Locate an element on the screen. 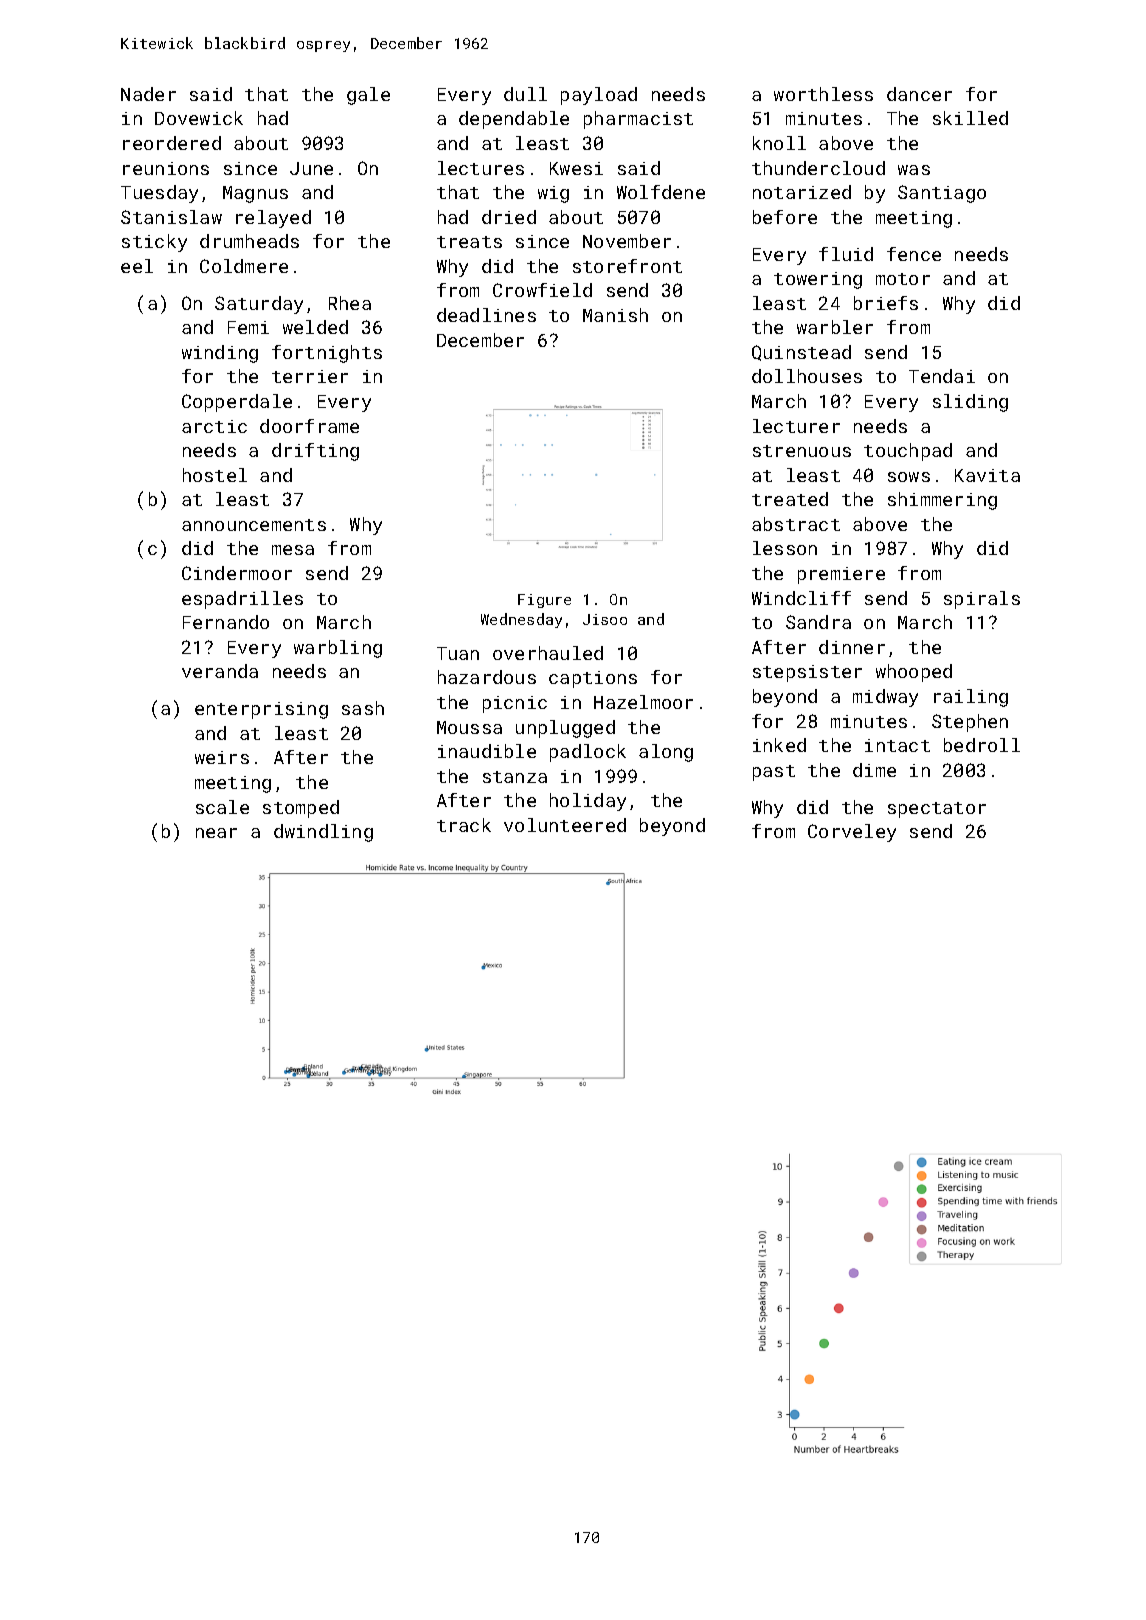 The width and height of the screenshot is (1146, 1620). Manish is located at coordinates (615, 315).
